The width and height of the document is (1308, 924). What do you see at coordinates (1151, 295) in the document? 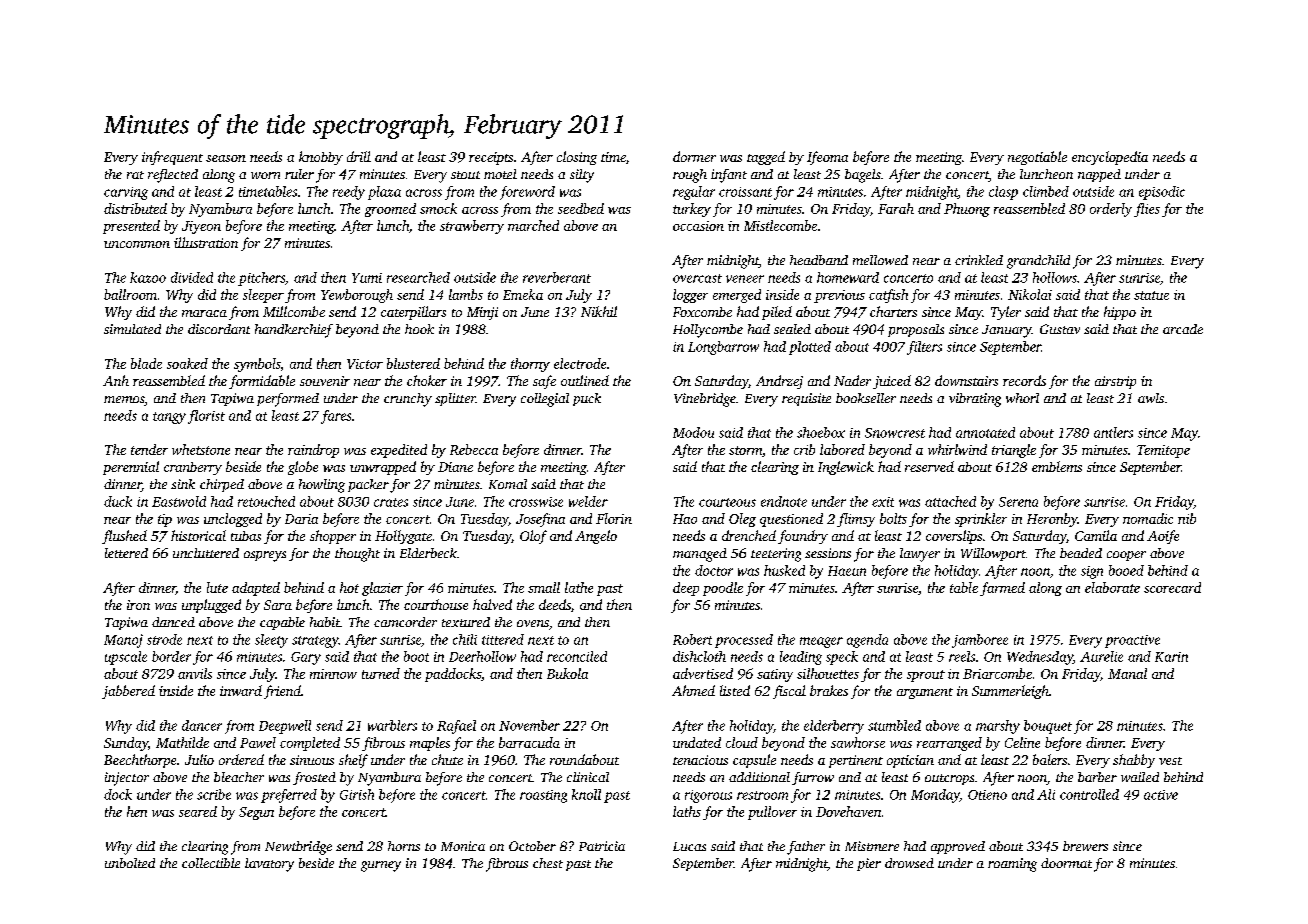
I see `statue` at bounding box center [1151, 295].
